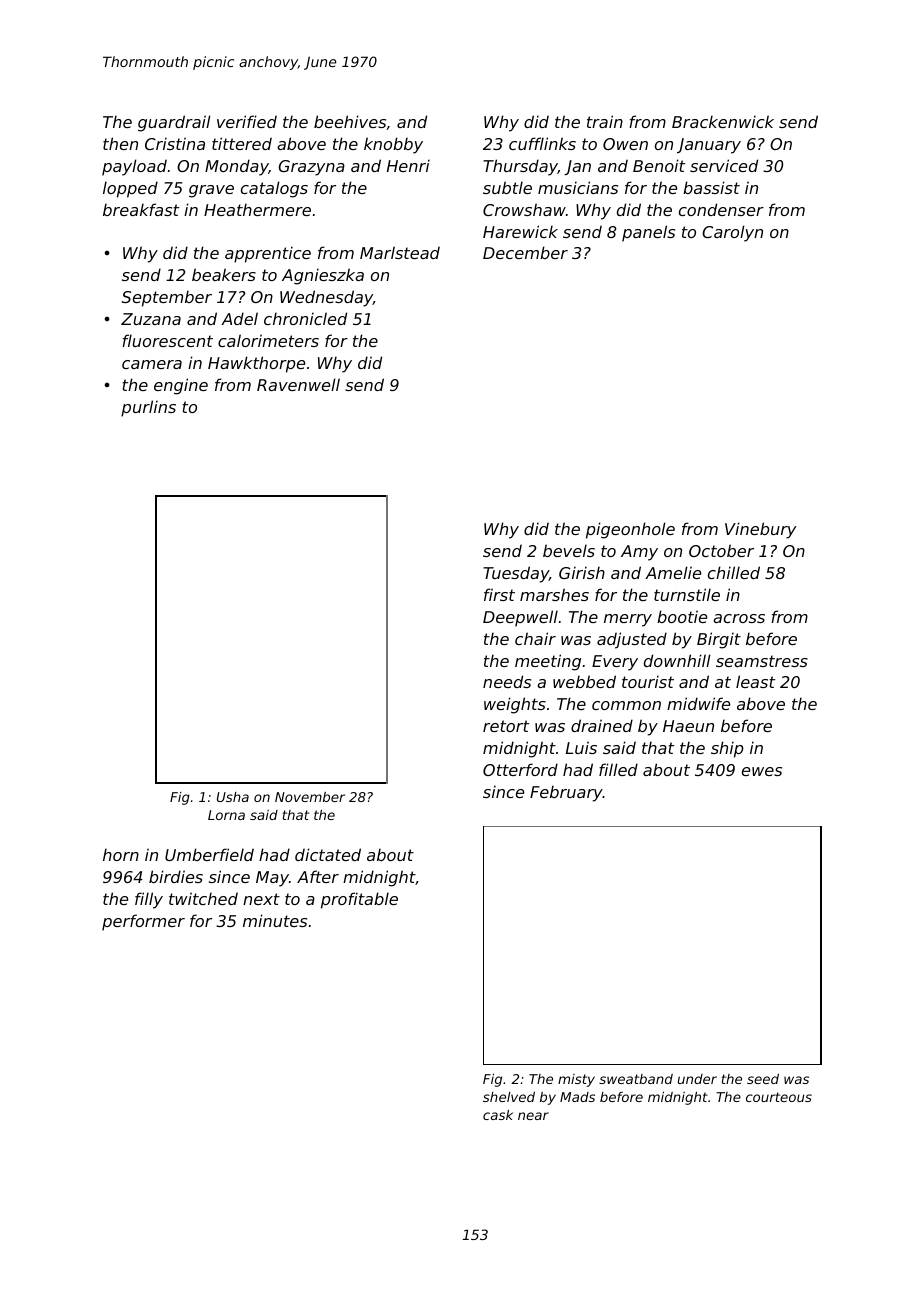  What do you see at coordinates (648, 233) in the screenshot?
I see `panels` at bounding box center [648, 233].
